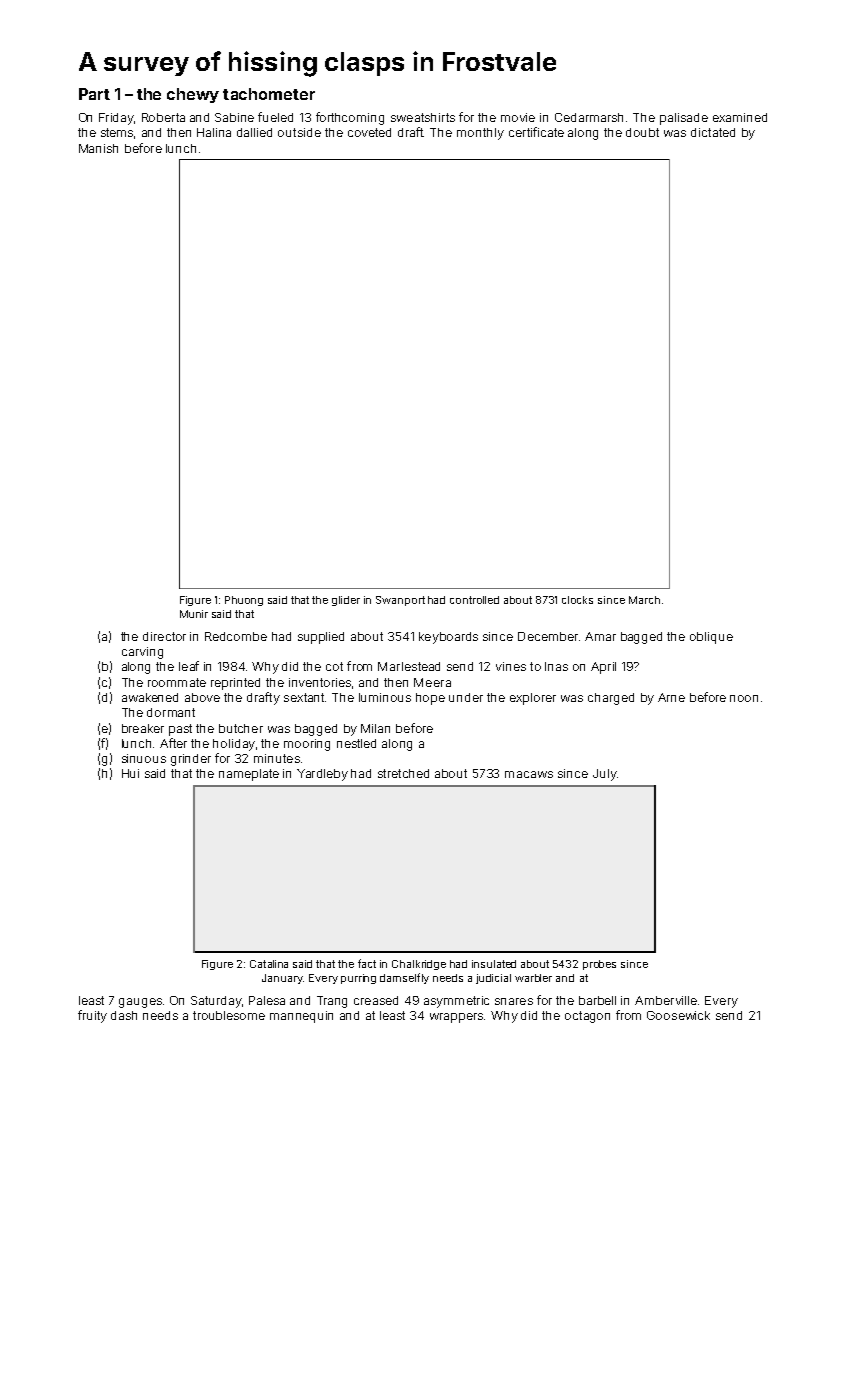  Describe the element at coordinates (194, 614) in the screenshot. I see `Munir` at that location.
